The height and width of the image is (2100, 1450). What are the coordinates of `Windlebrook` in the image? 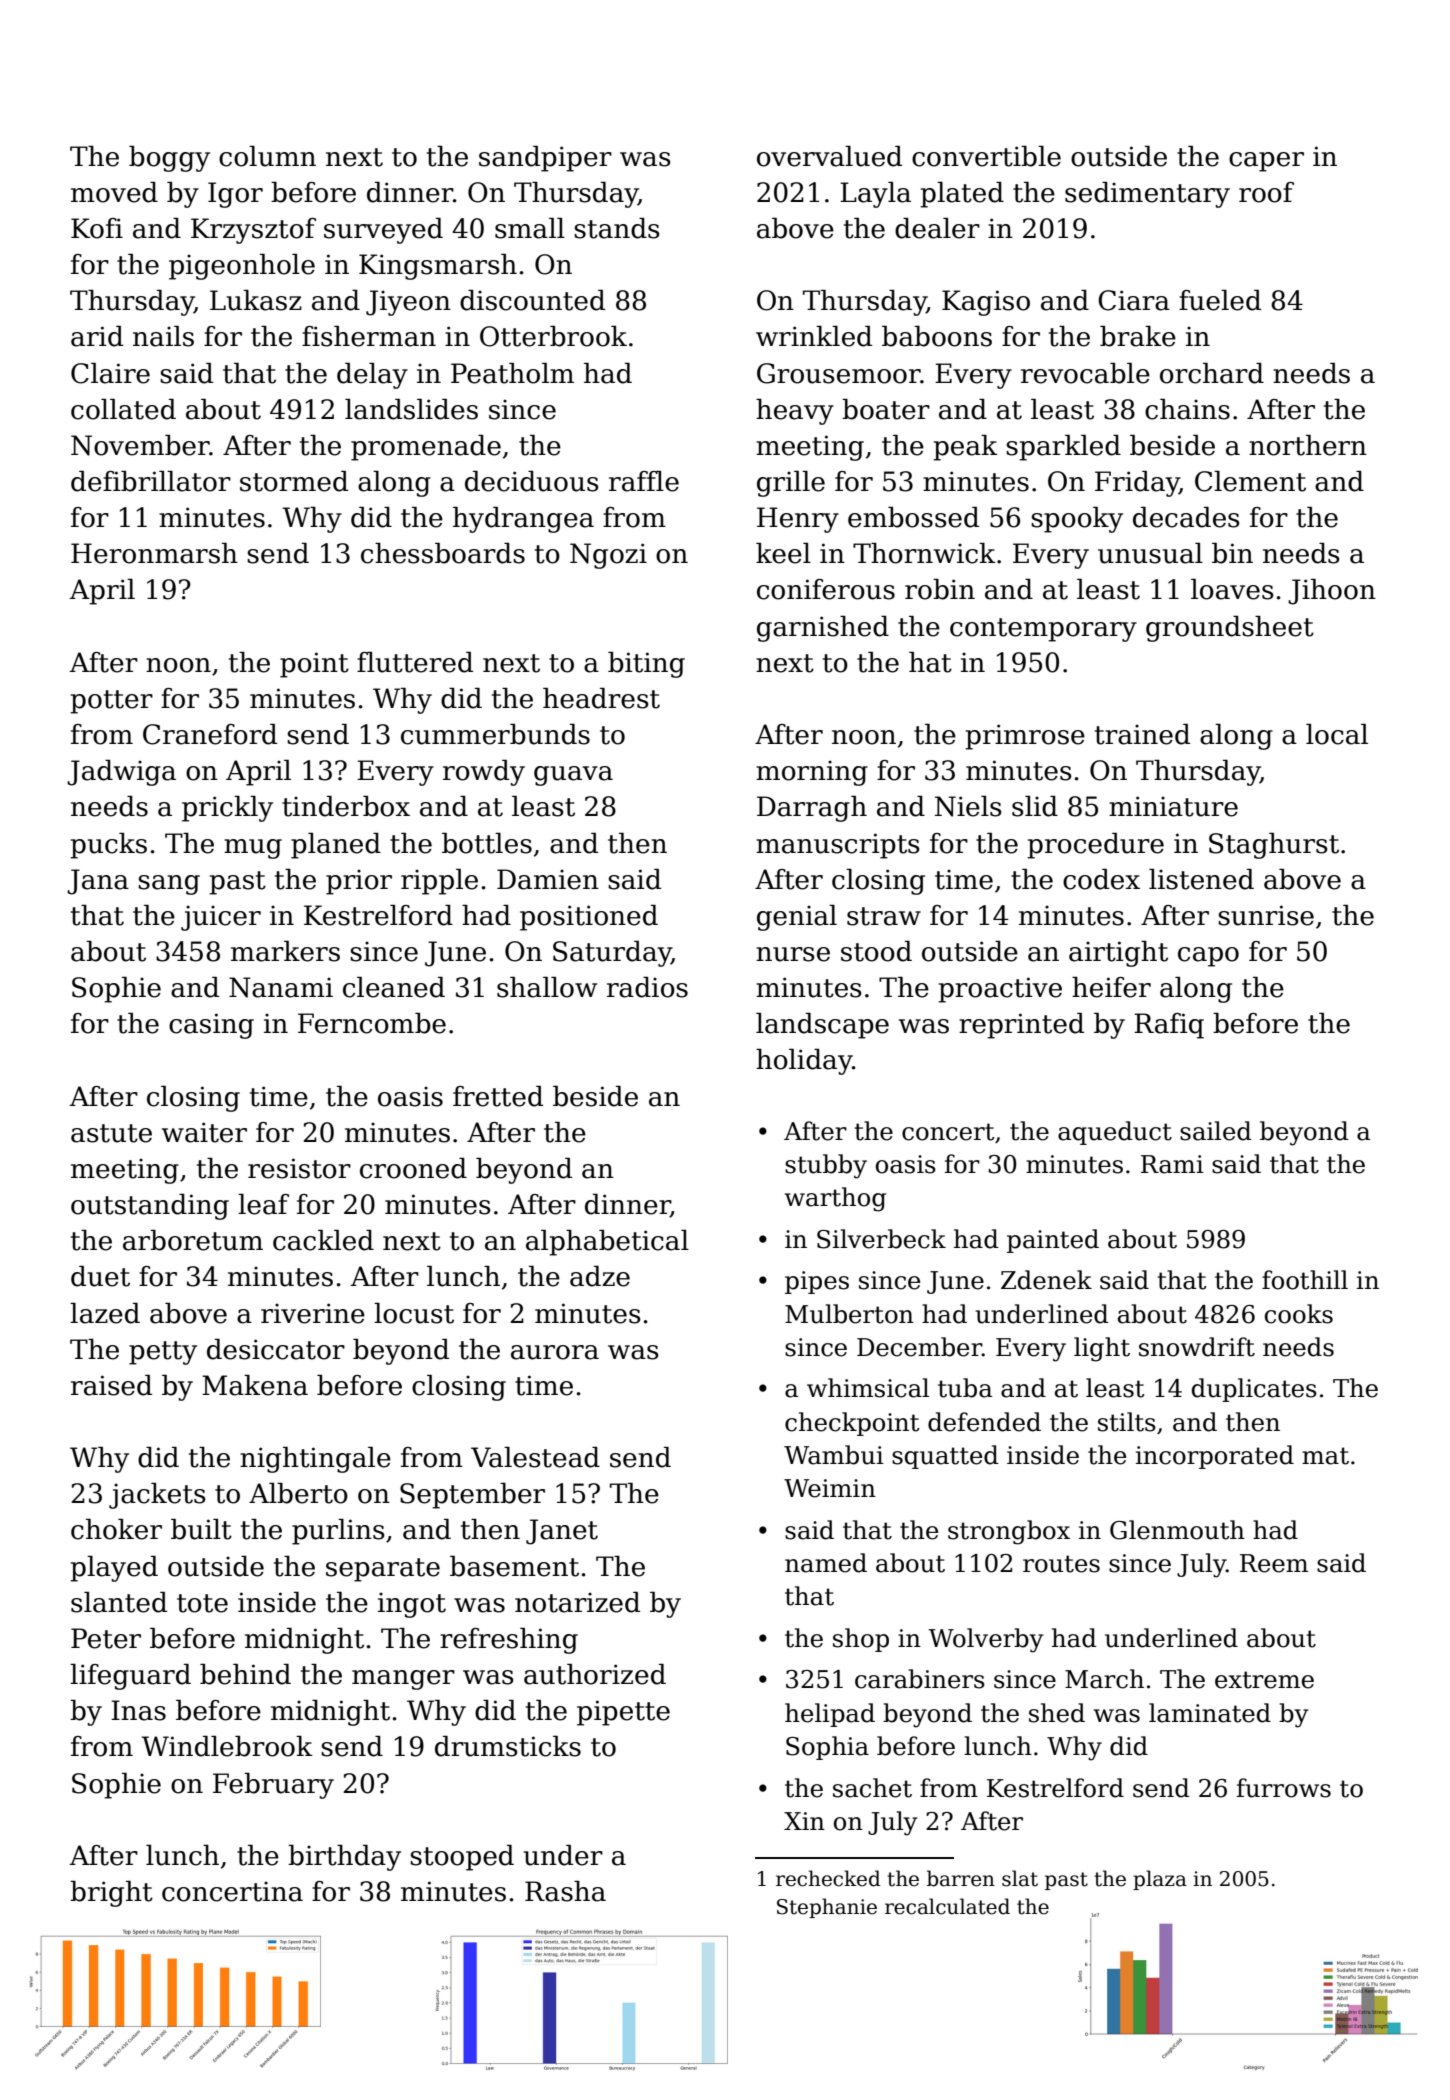 It's located at (227, 1746).
